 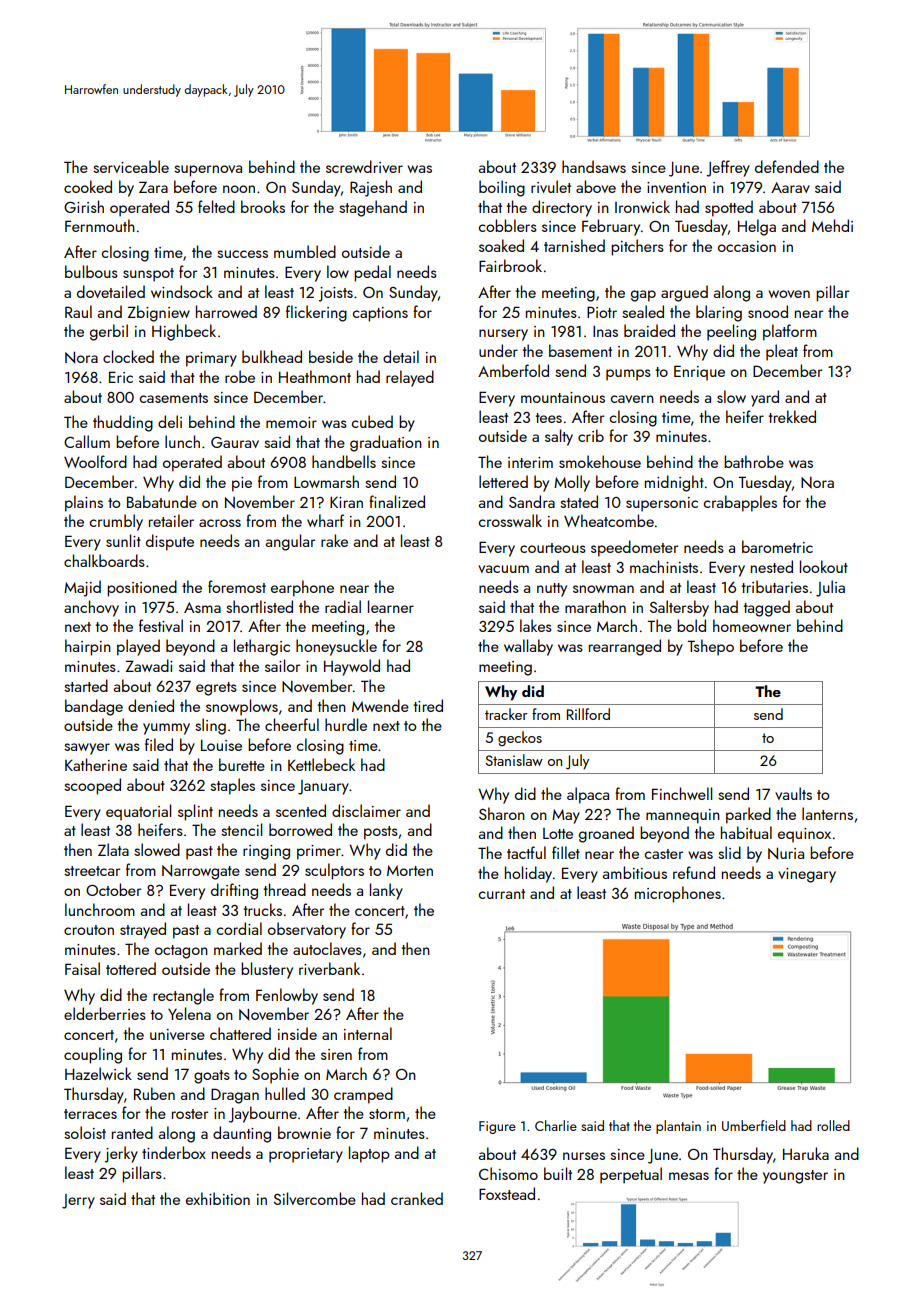 I want to click on Jerry, so click(x=78, y=1201).
